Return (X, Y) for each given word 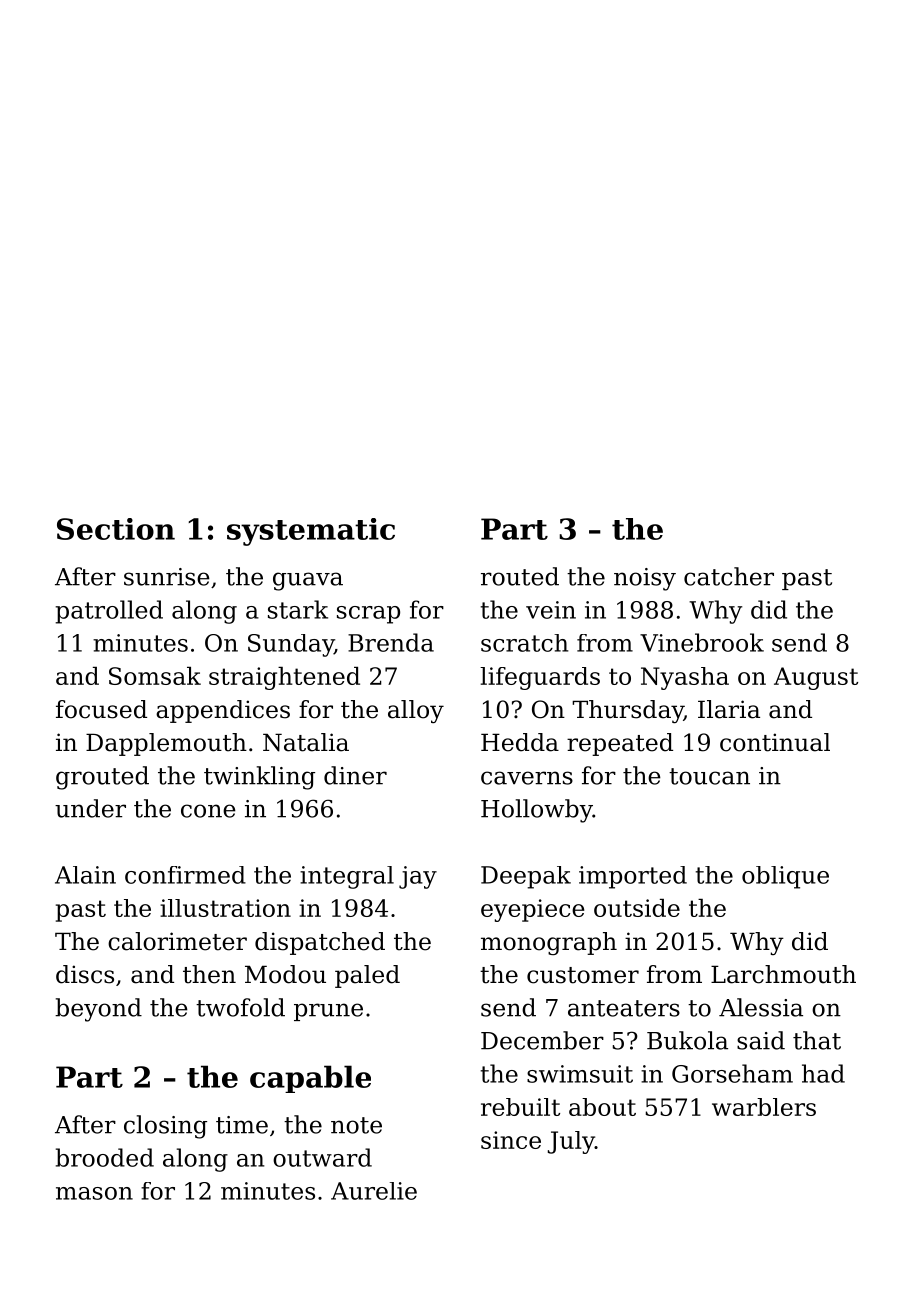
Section (116, 529)
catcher (729, 576)
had (823, 1073)
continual (775, 742)
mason (94, 1193)
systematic (311, 532)
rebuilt (520, 1107)
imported (633, 877)
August (816, 678)
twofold (240, 1007)
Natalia (306, 742)
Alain (85, 875)
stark (298, 609)
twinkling (259, 778)
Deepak (526, 877)
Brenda (391, 642)
